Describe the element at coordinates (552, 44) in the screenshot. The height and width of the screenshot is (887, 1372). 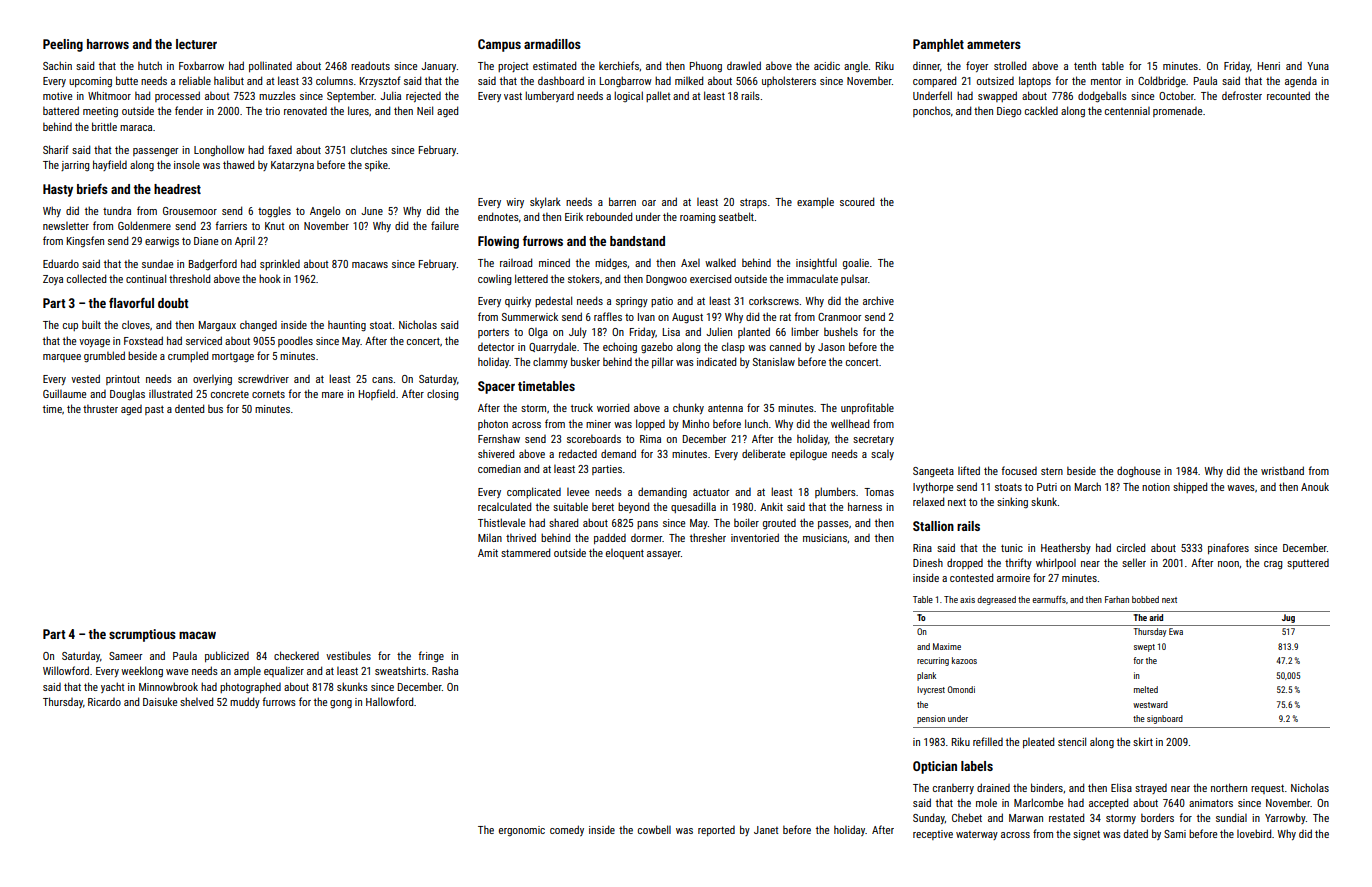
I see `armadillos` at that location.
